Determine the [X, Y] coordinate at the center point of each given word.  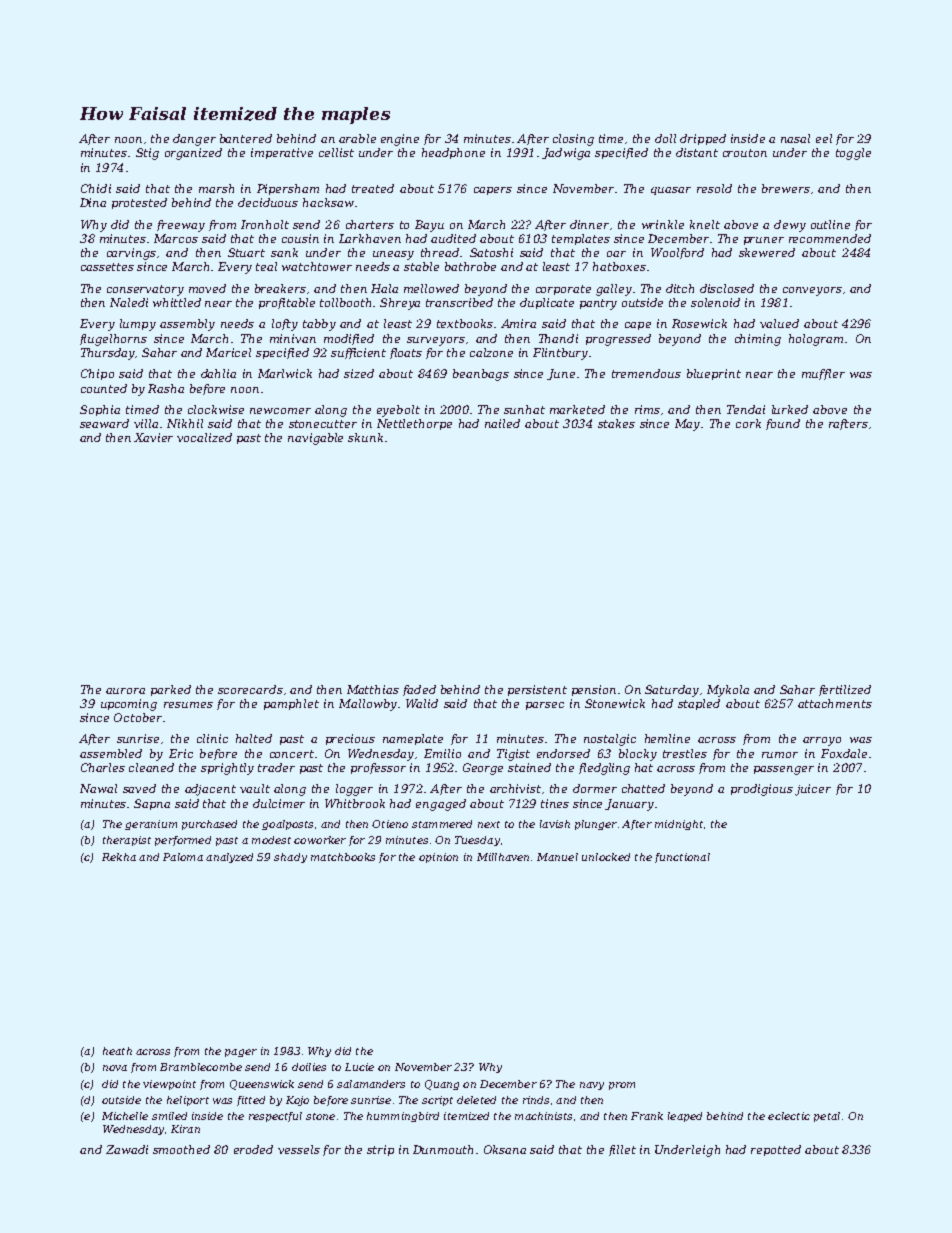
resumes [188, 705]
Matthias [373, 689]
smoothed [181, 1149]
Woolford [677, 253]
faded [419, 690]
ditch [680, 288]
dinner [589, 224]
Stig [147, 154]
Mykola [728, 691]
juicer [813, 790]
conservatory [145, 290]
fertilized [845, 690]
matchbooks [343, 857]
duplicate [547, 303]
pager [241, 1053]
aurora [125, 691]
